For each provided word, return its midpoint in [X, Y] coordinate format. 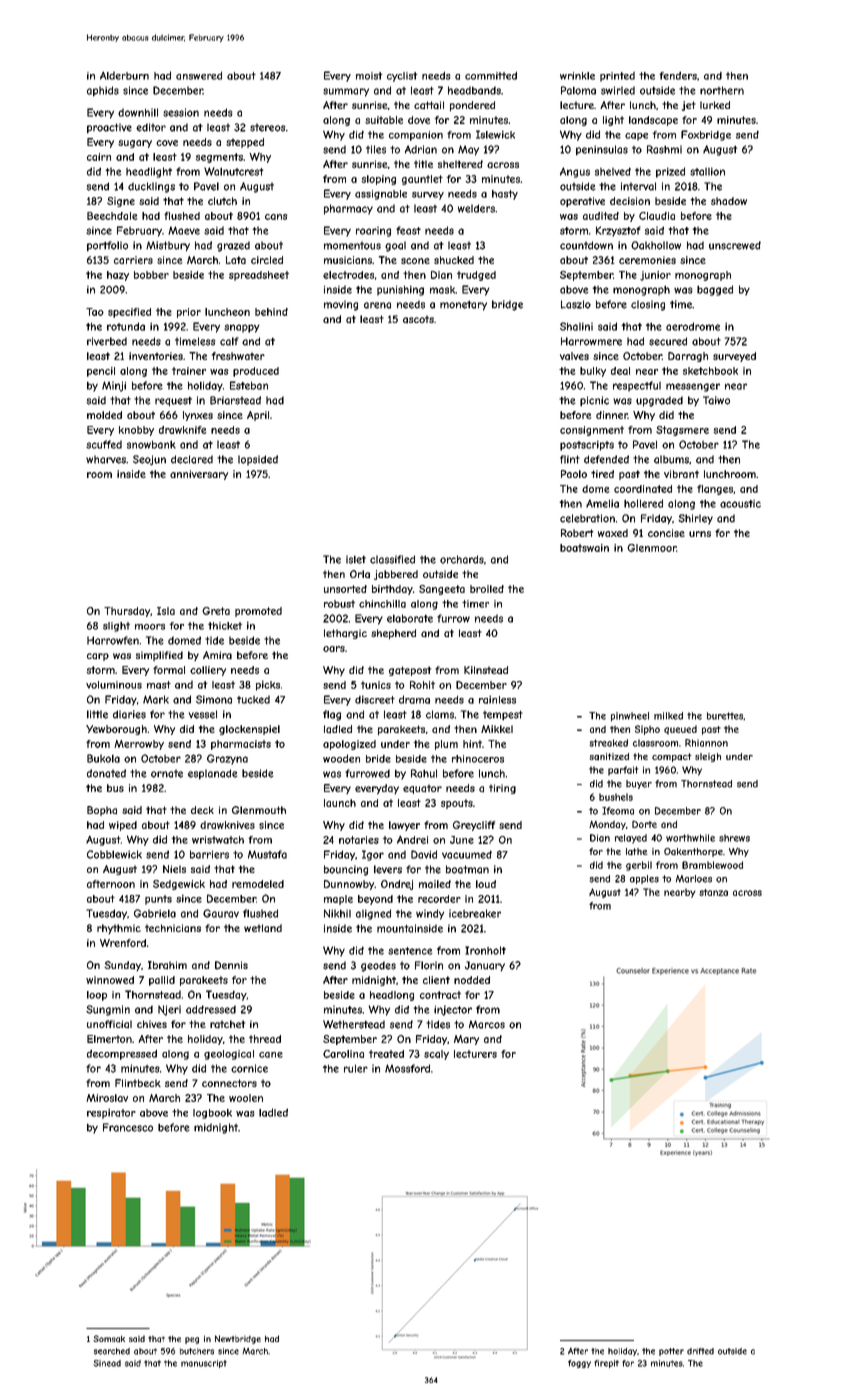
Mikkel [497, 729]
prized [670, 172]
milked [668, 716]
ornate [167, 773]
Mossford [407, 1068]
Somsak [109, 1338]
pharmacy [348, 209]
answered [199, 76]
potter [671, 1352]
